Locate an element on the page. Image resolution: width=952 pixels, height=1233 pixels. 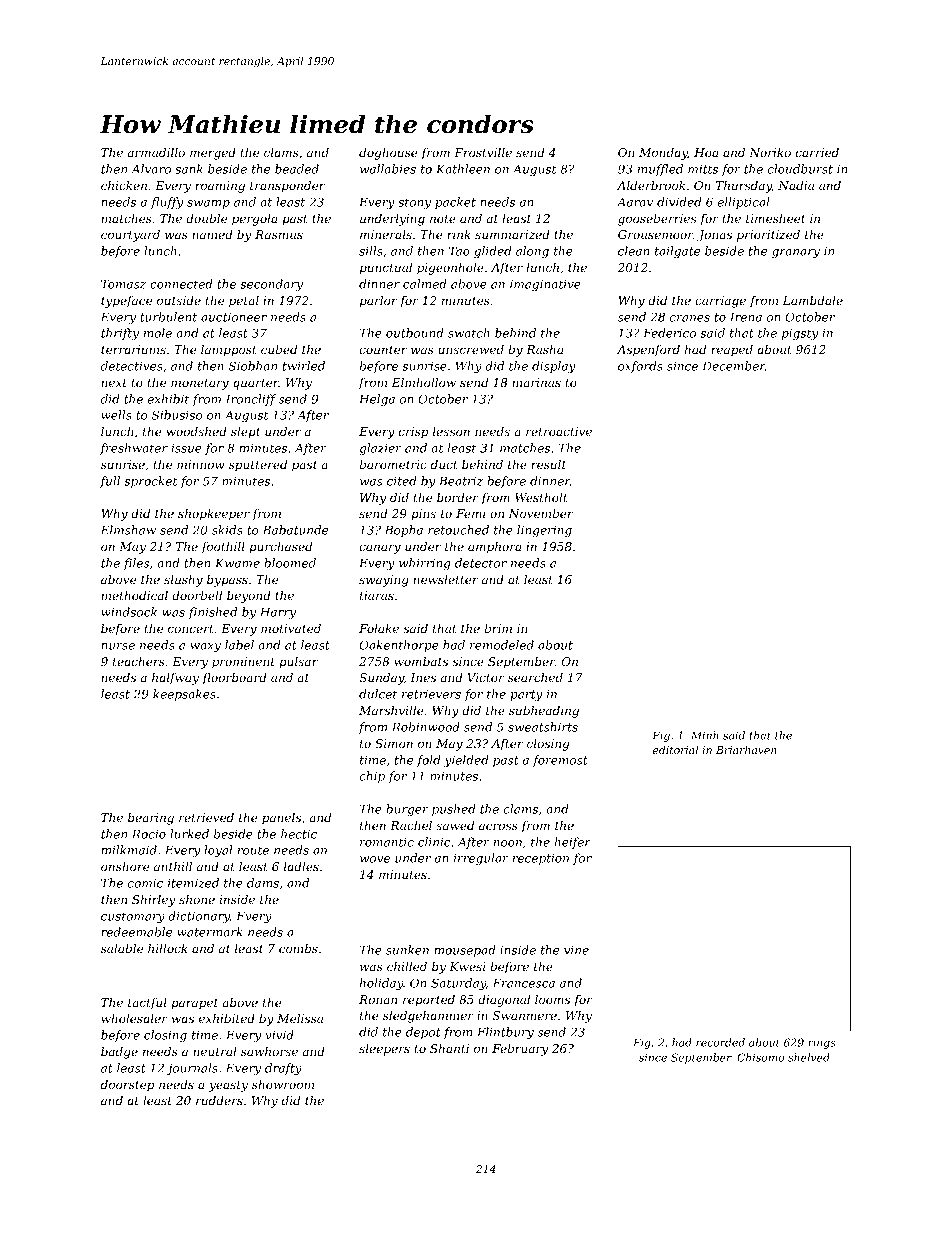
showroom is located at coordinates (283, 1084).
